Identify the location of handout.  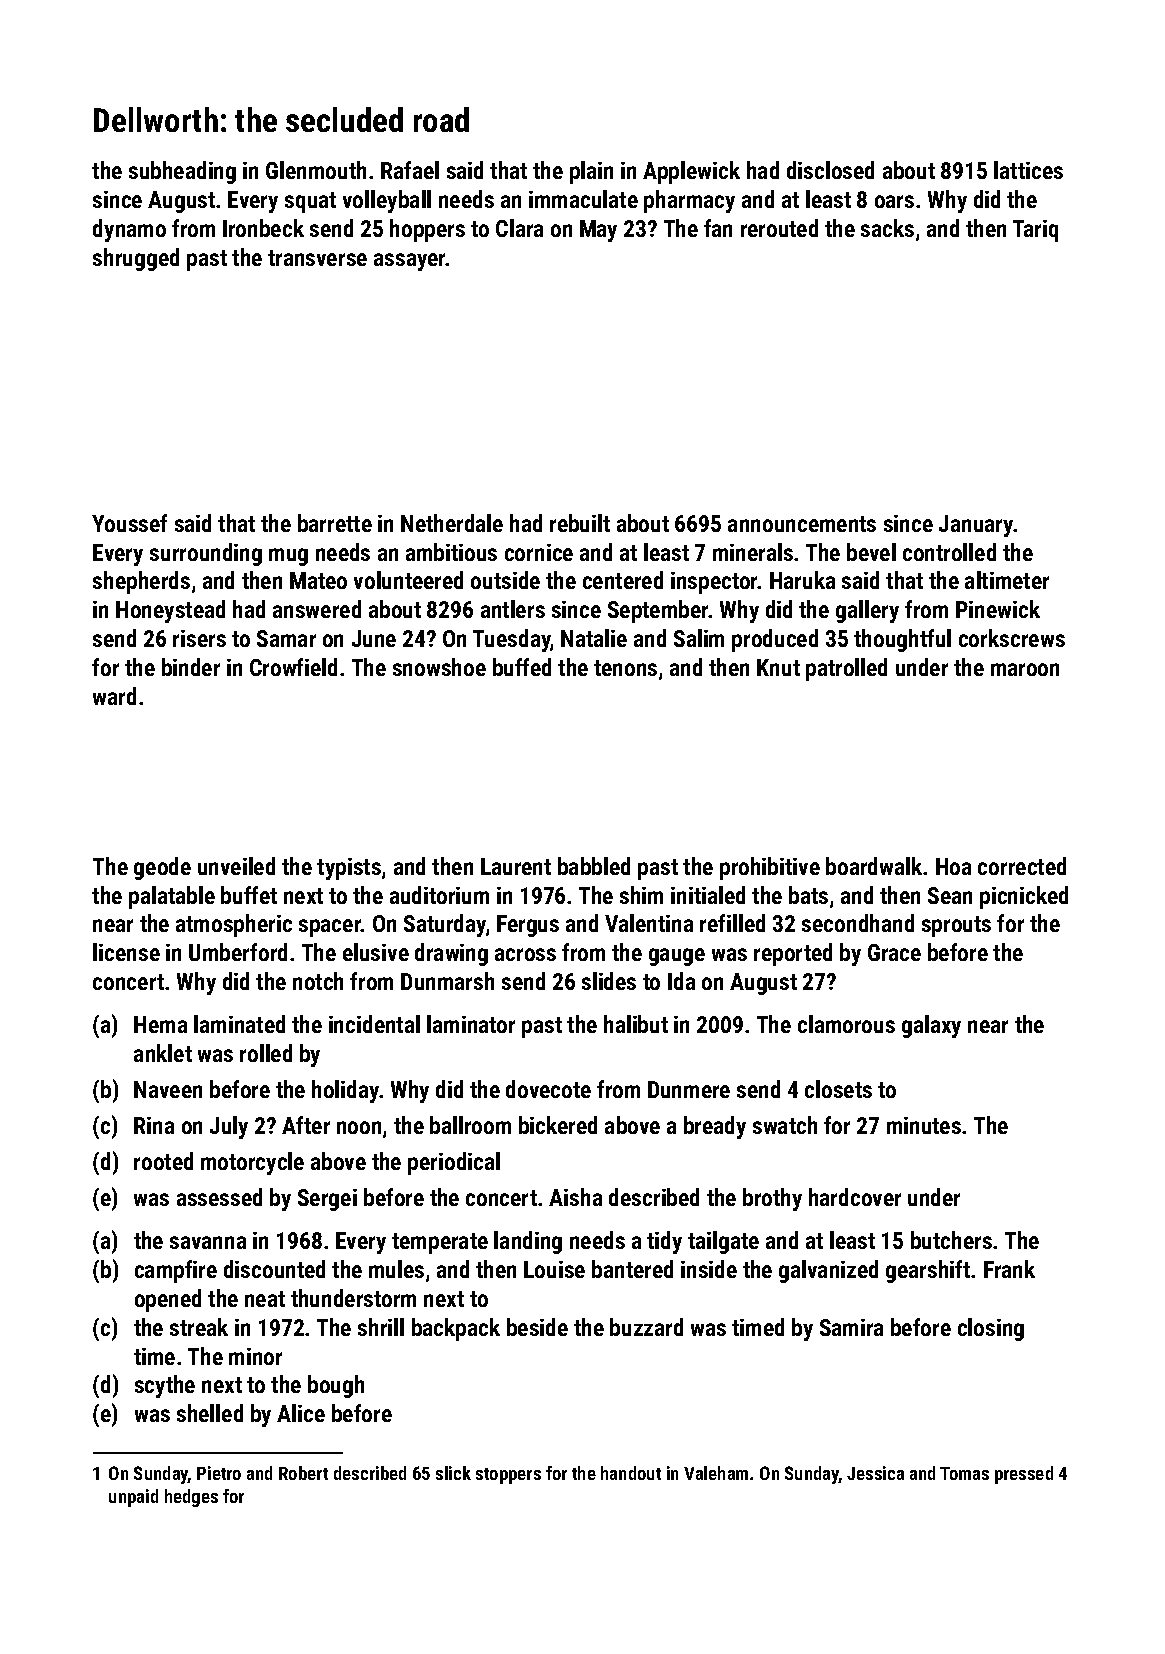
(631, 1473).
